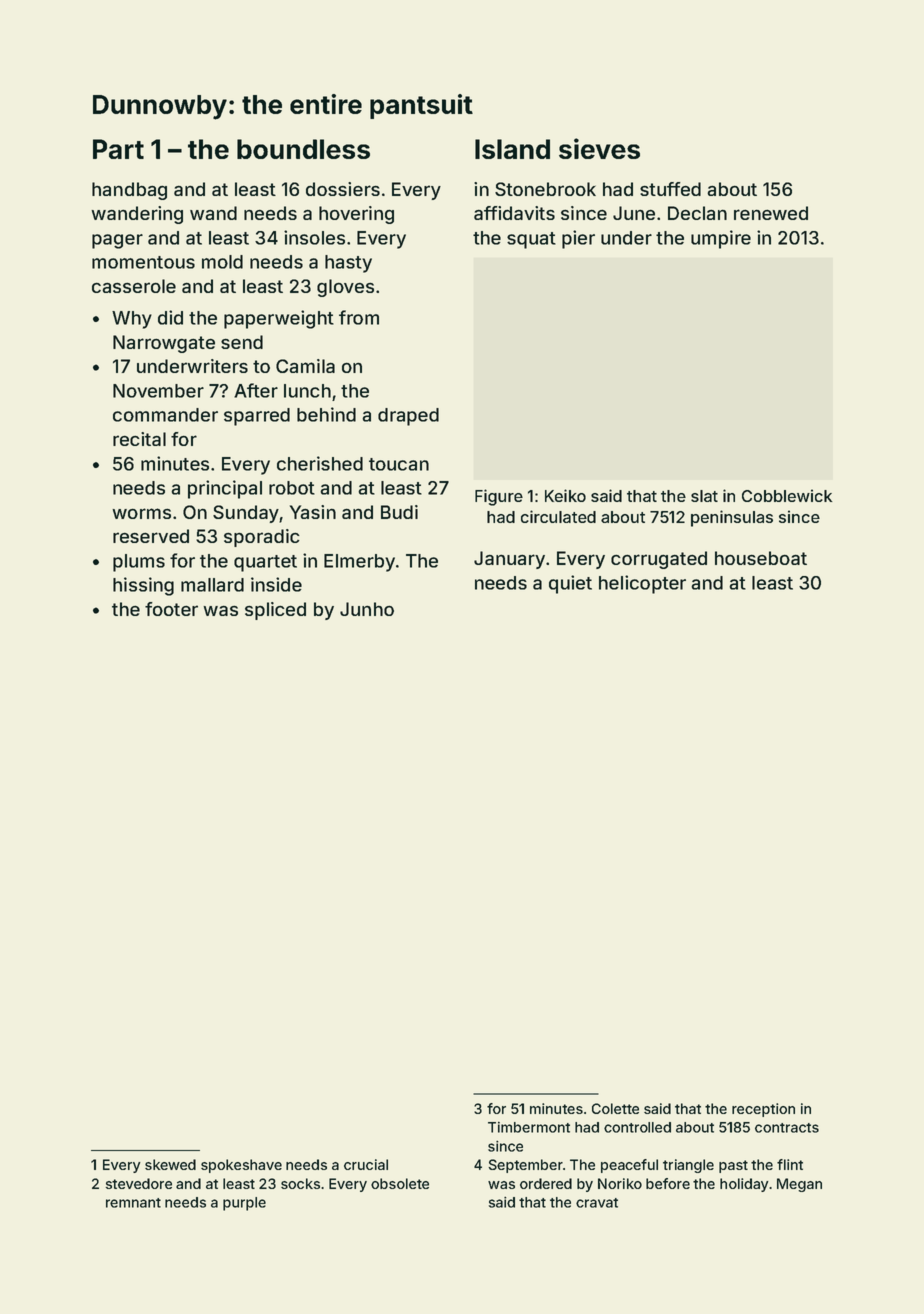 This screenshot has height=1314, width=924. I want to click on Sunday, so click(246, 514).
